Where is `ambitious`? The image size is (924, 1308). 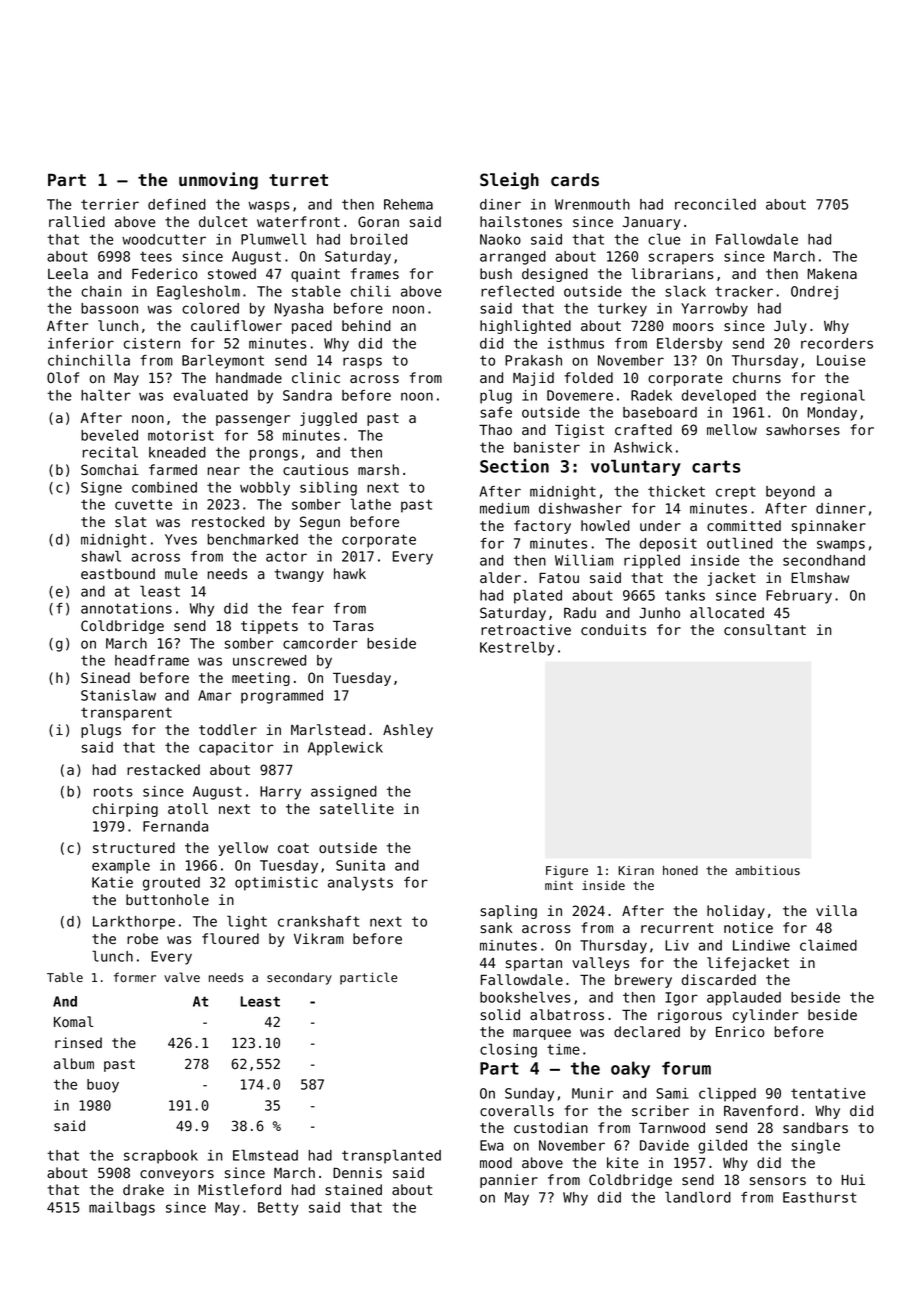 ambitious is located at coordinates (768, 870).
